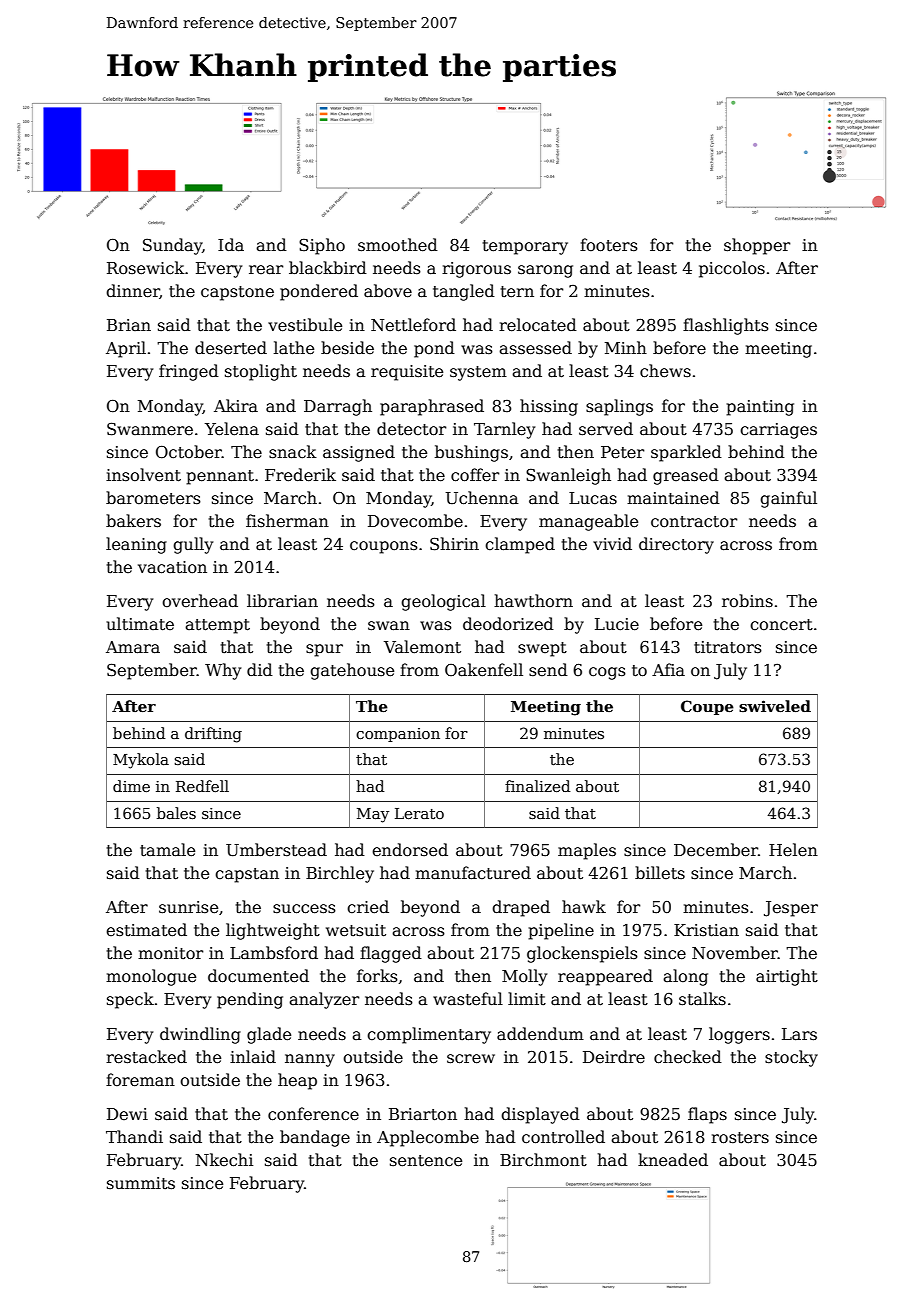 This image has width=924, height=1308. Describe the element at coordinates (475, 475) in the image. I see `coffer` at that location.
